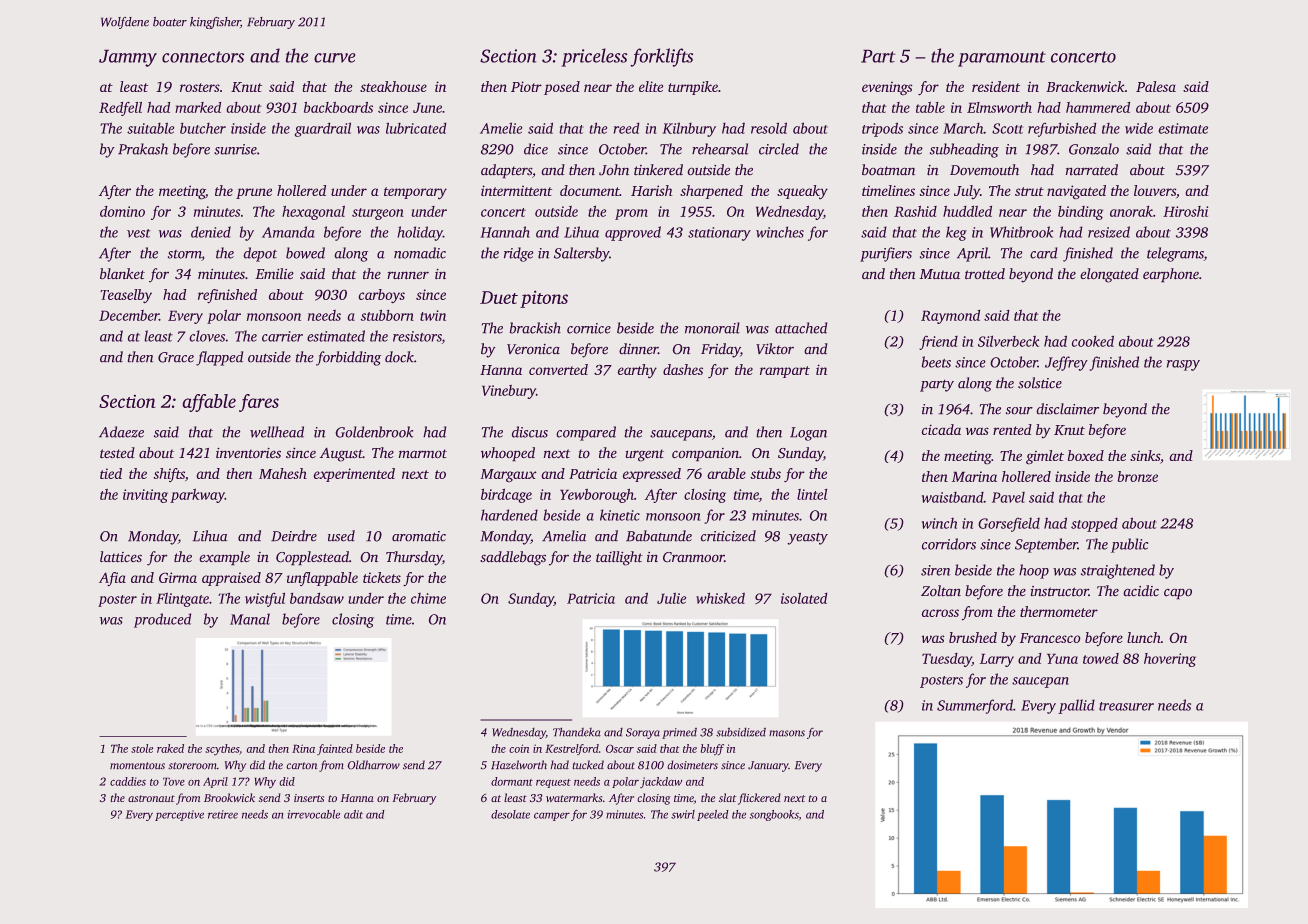 Image resolution: width=1308 pixels, height=924 pixels. What do you see at coordinates (935, 570) in the image?
I see `siren` at bounding box center [935, 570].
